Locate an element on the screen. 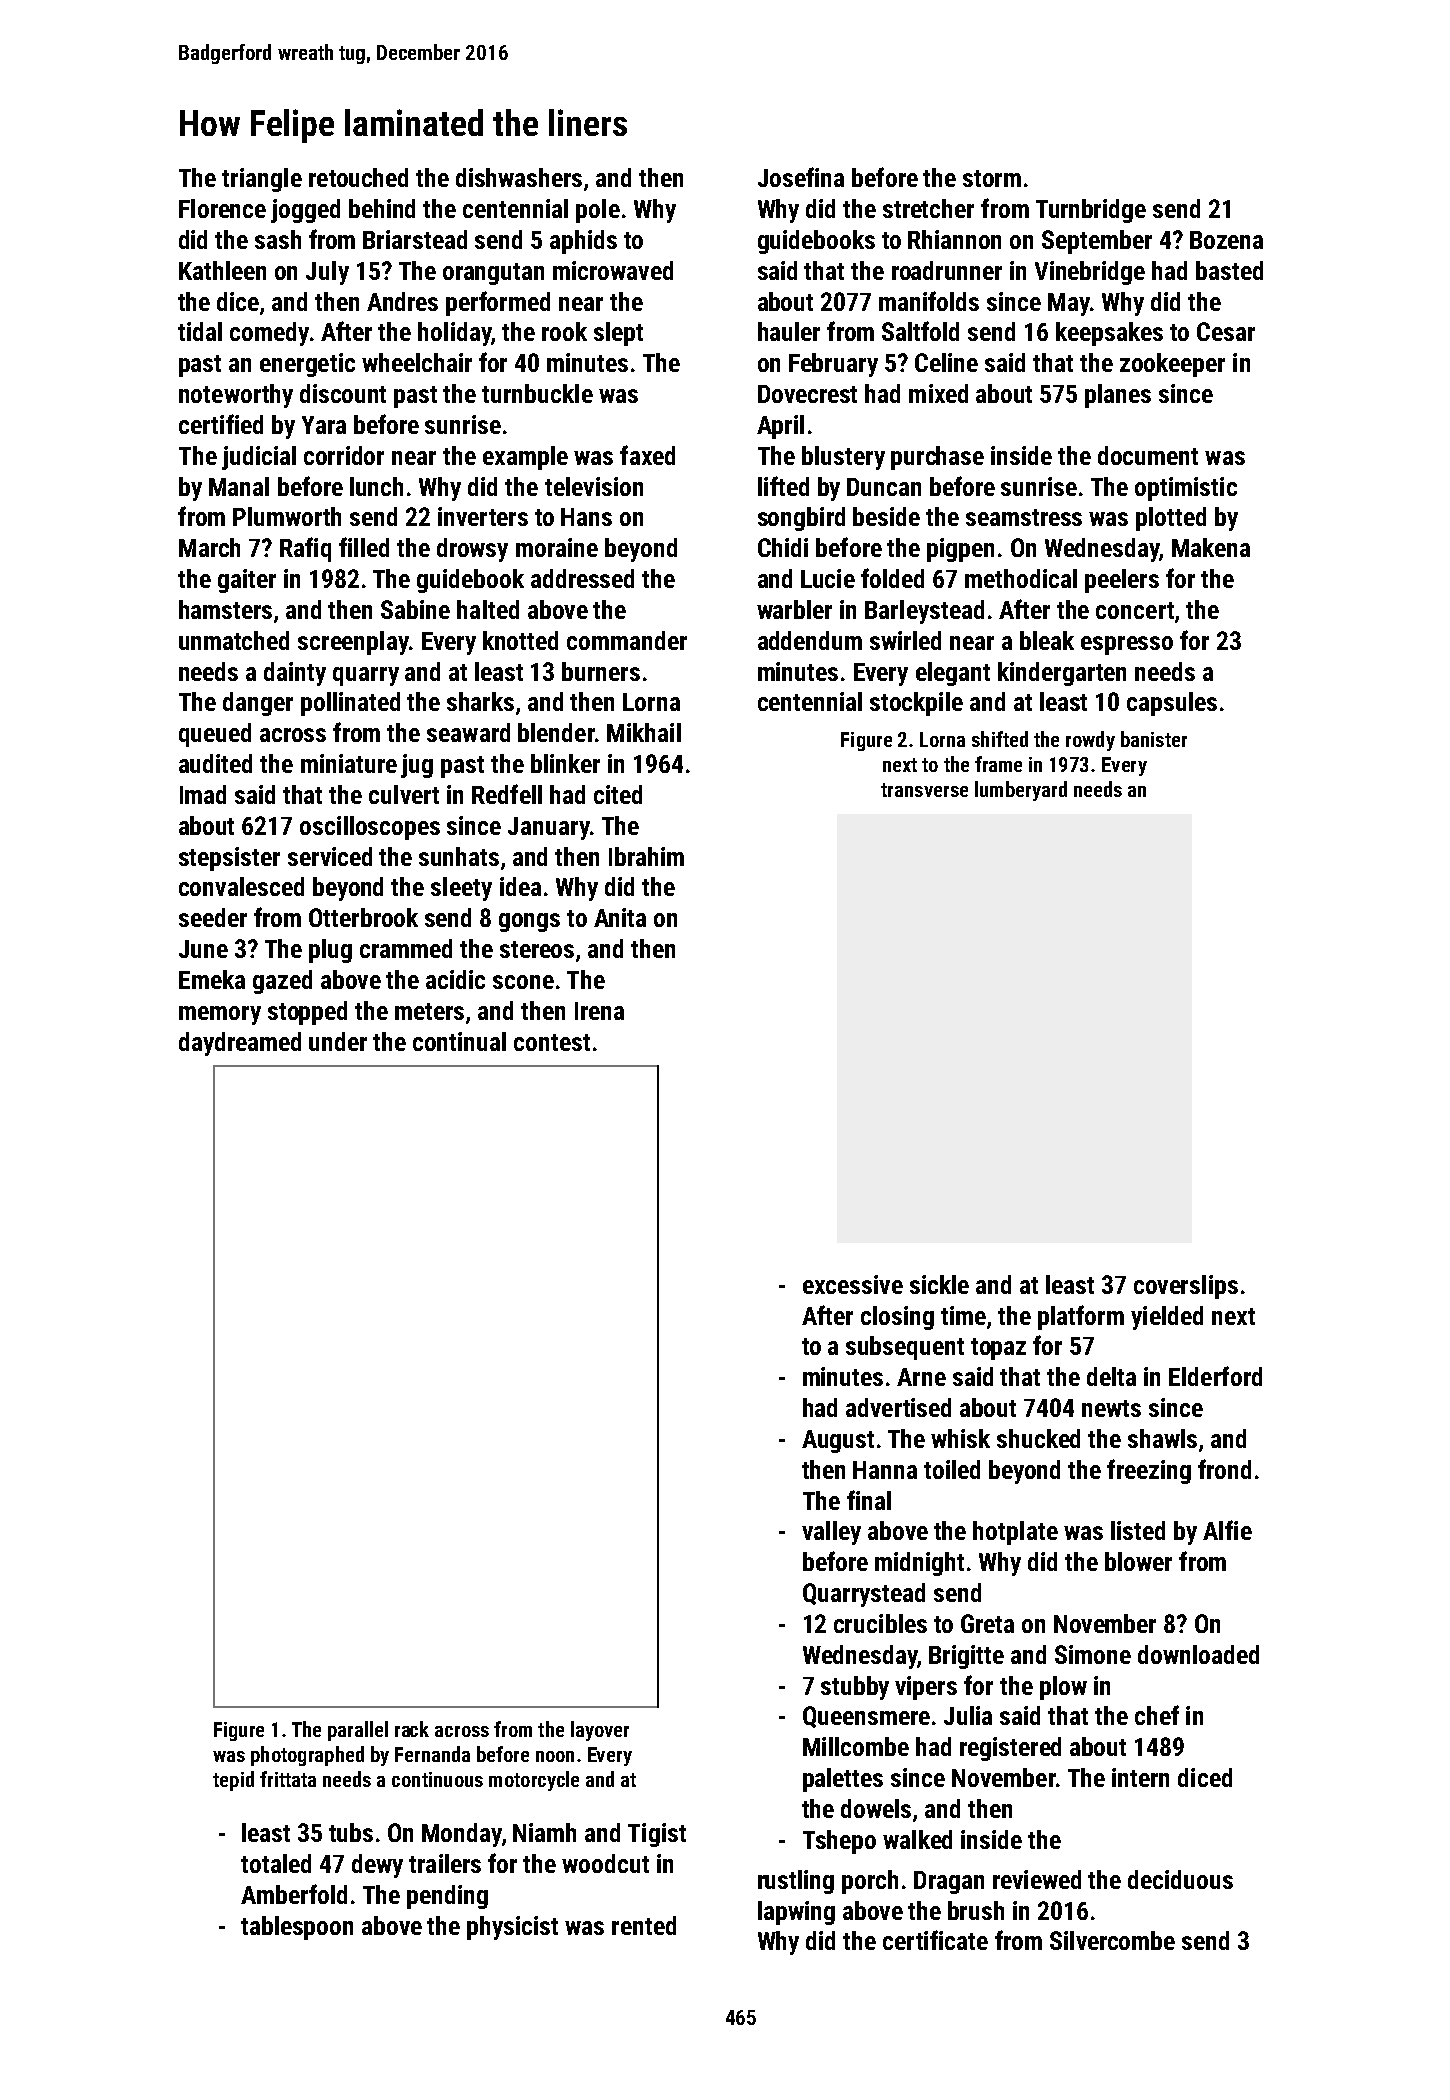 The image size is (1450, 2100). excessive is located at coordinates (853, 1284).
